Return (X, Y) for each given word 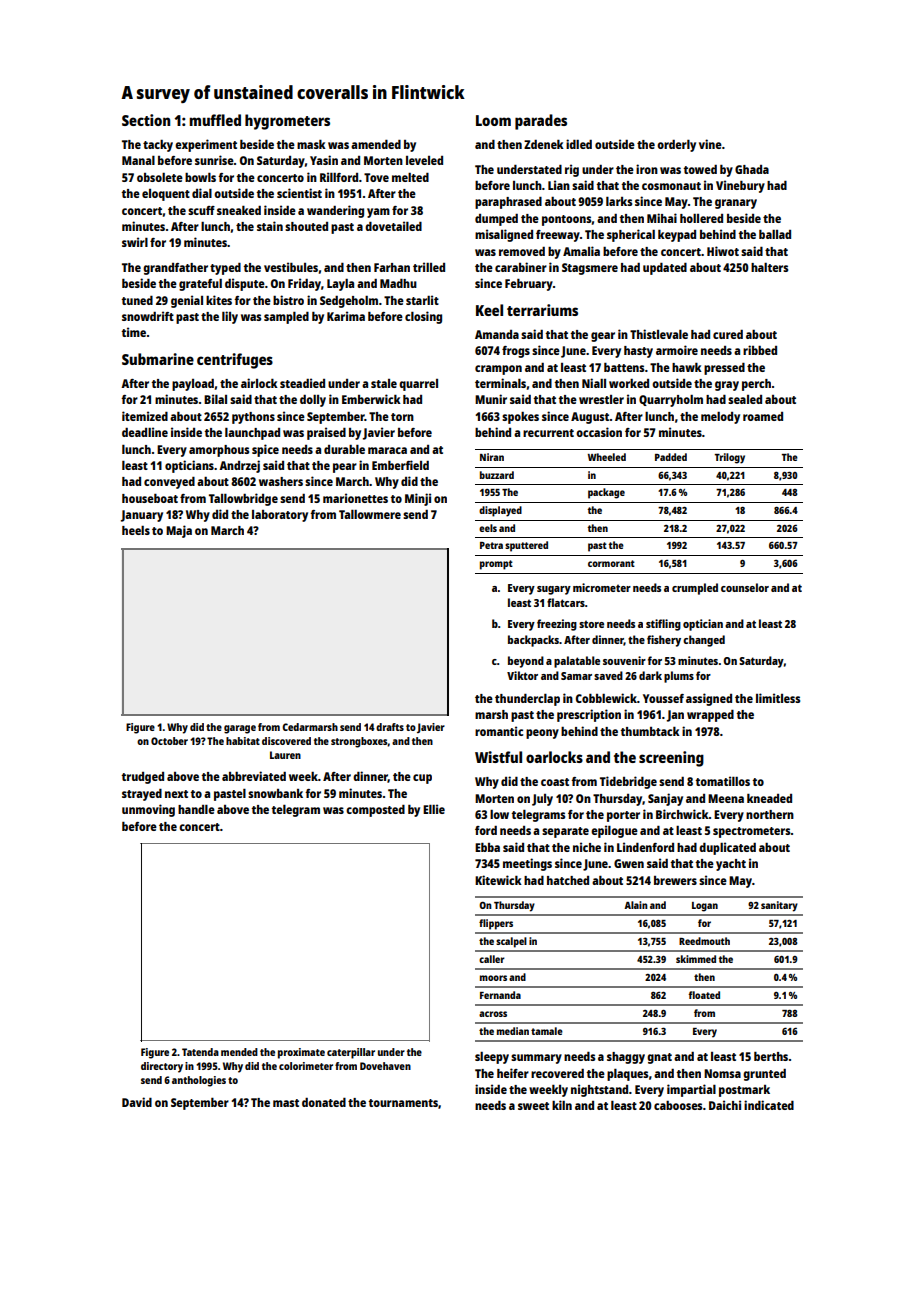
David (137, 1102)
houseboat (150, 498)
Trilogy (730, 458)
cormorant (611, 563)
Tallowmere (370, 514)
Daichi (725, 1105)
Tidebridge (628, 782)
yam (378, 213)
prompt (496, 565)
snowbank (275, 793)
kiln (562, 1105)
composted (375, 811)
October (169, 741)
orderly (676, 146)
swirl (135, 242)
